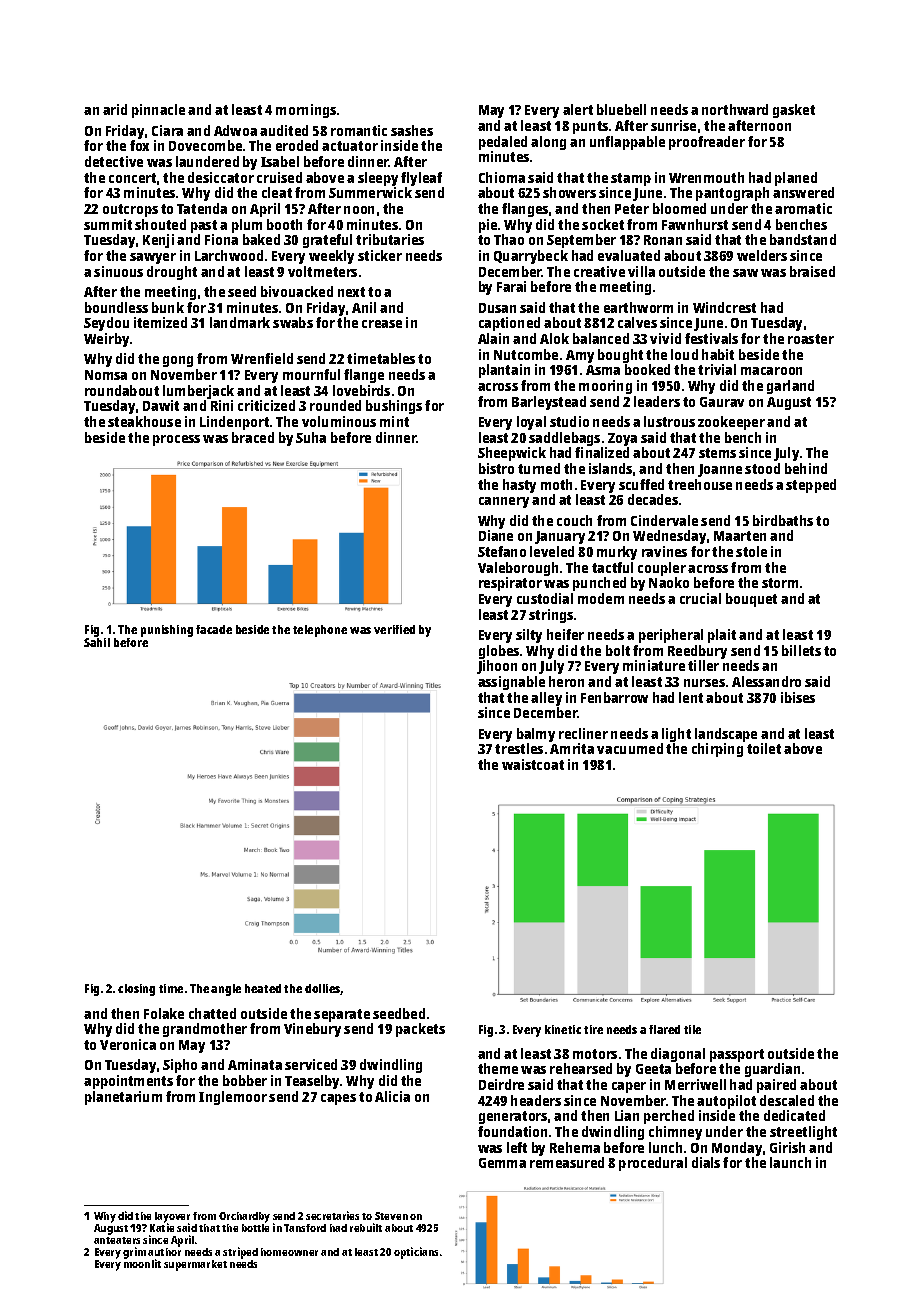  Describe the element at coordinates (412, 130) in the page. I see `sashes` at that location.
